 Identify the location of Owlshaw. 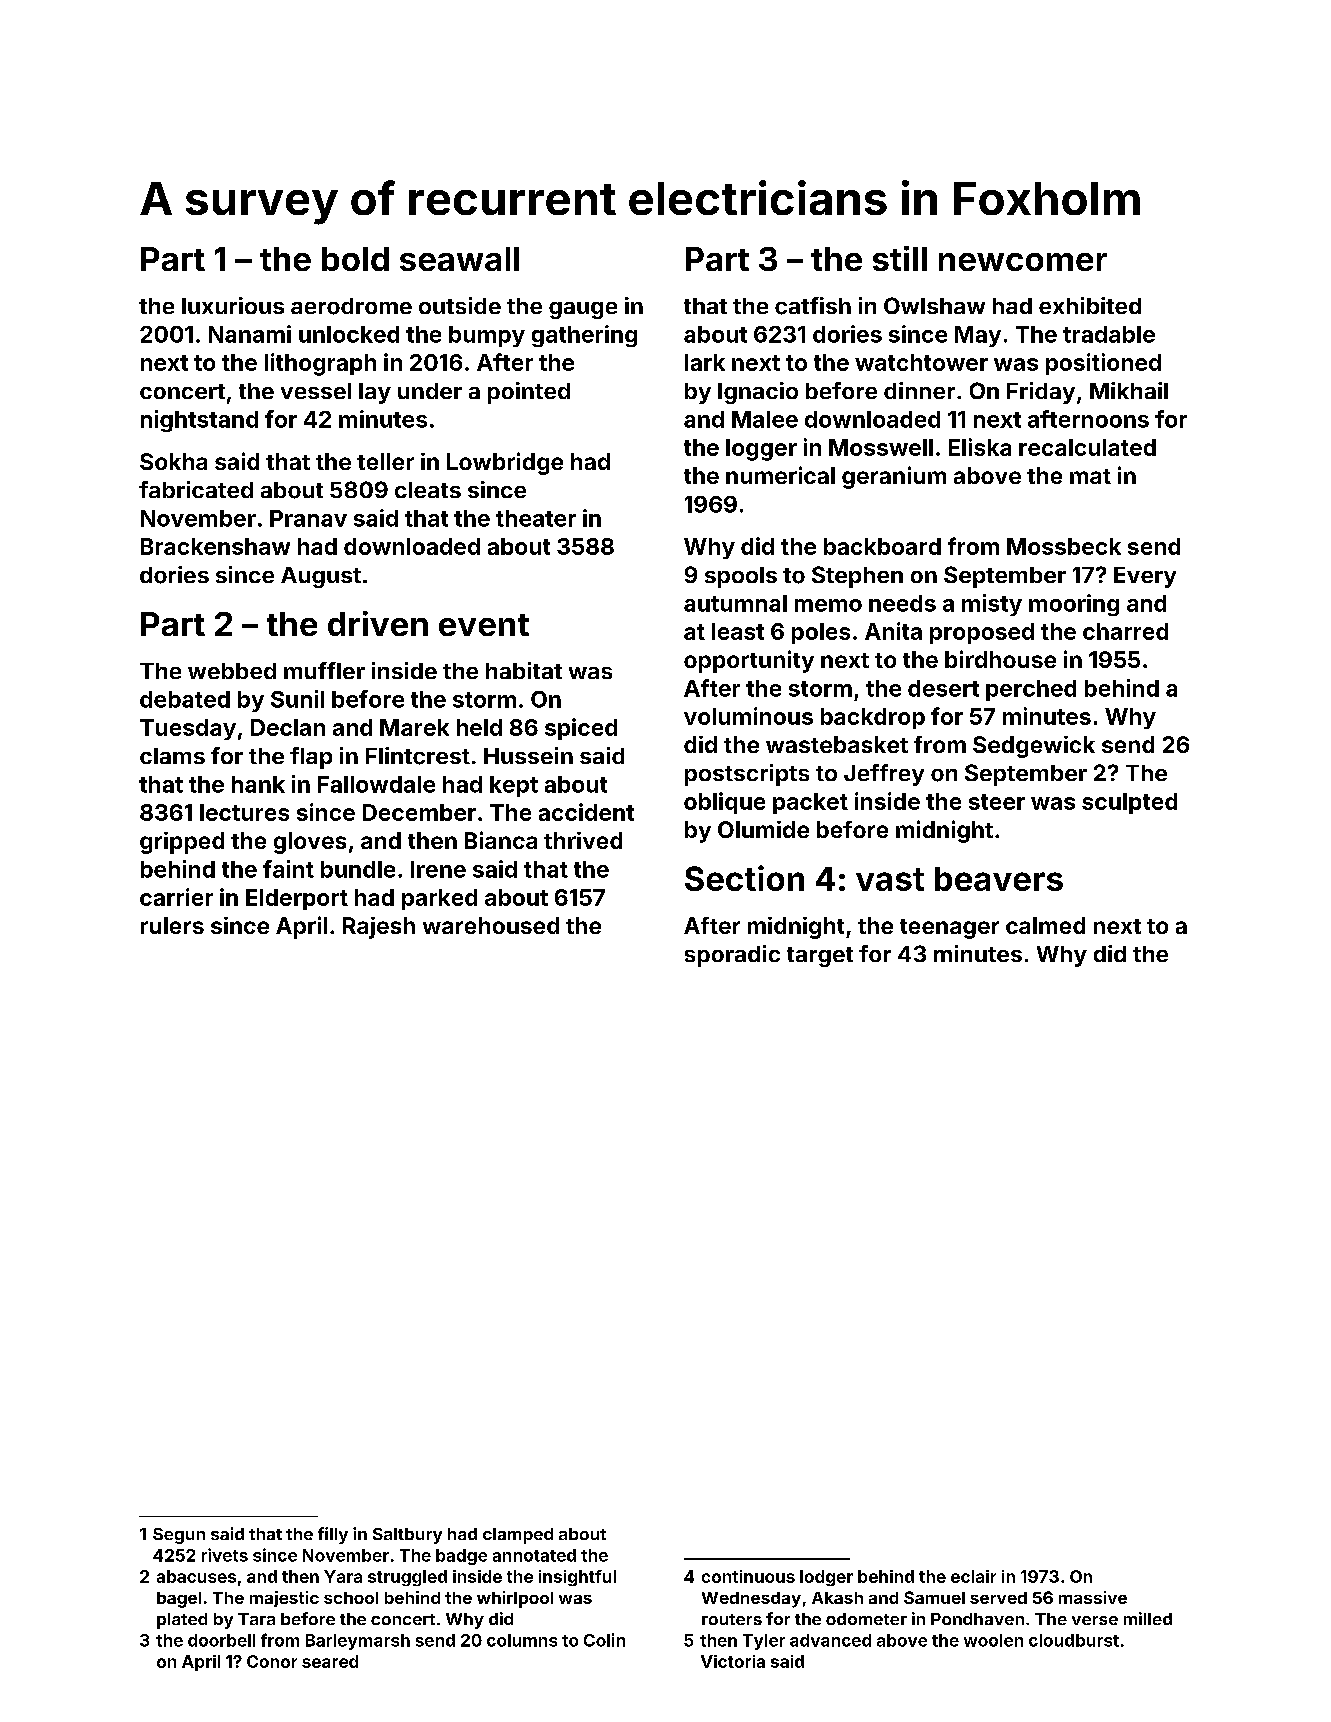
(934, 305).
